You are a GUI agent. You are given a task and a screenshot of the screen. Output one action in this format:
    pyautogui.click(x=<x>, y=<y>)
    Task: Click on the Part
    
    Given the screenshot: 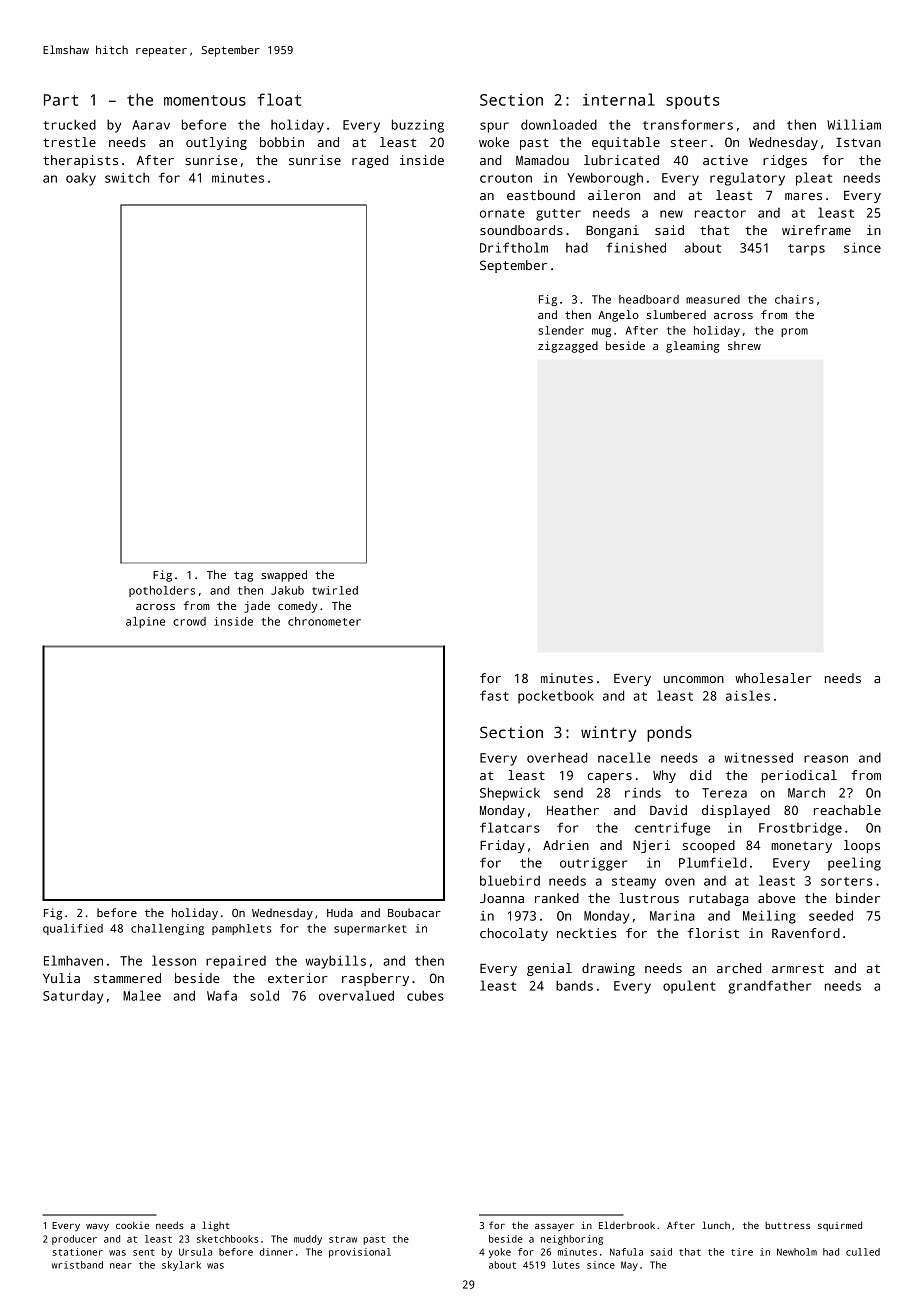 What is the action you would take?
    pyautogui.click(x=61, y=100)
